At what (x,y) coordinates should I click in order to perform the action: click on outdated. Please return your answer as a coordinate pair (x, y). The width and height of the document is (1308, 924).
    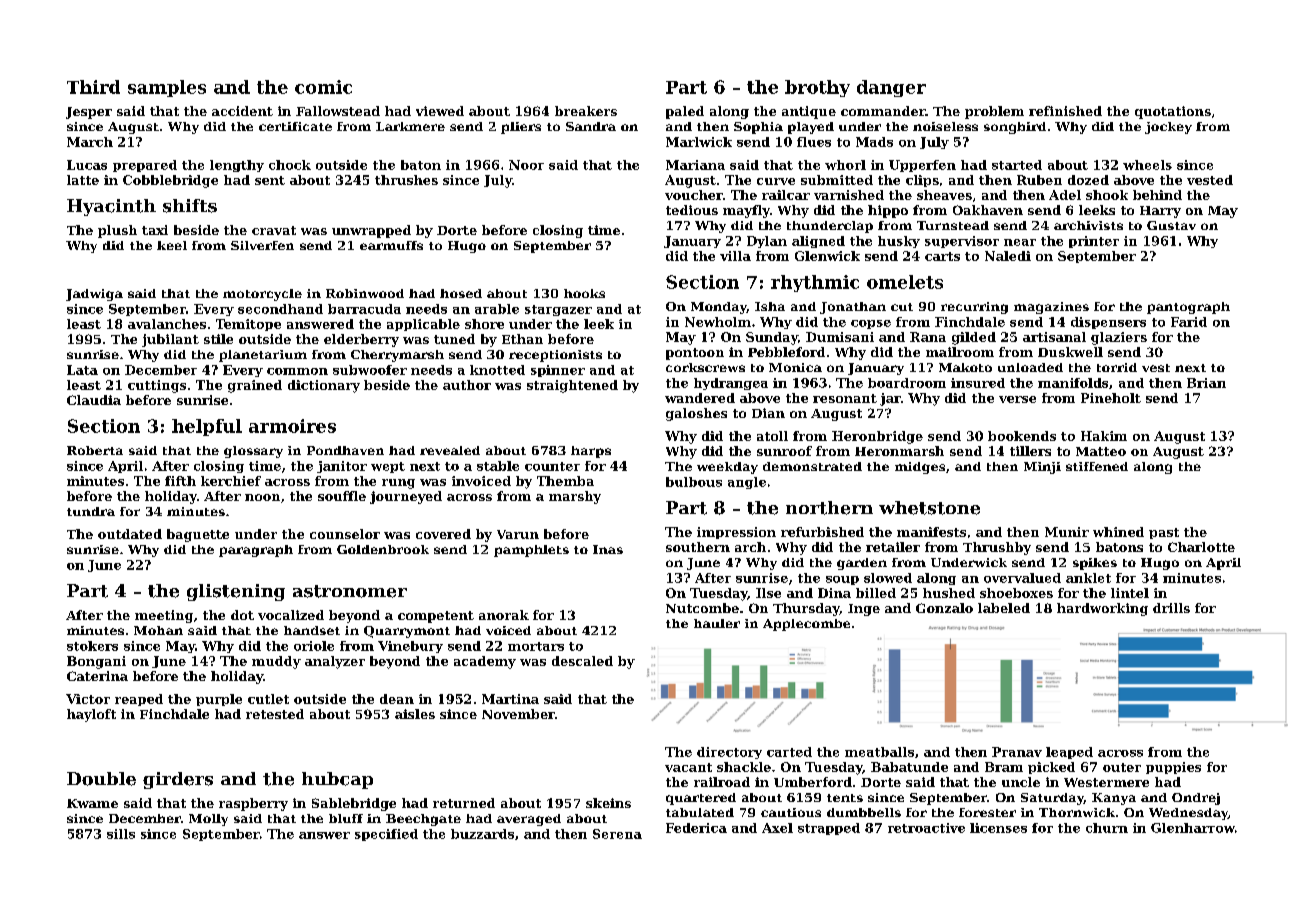
    Looking at the image, I should click on (130, 534).
